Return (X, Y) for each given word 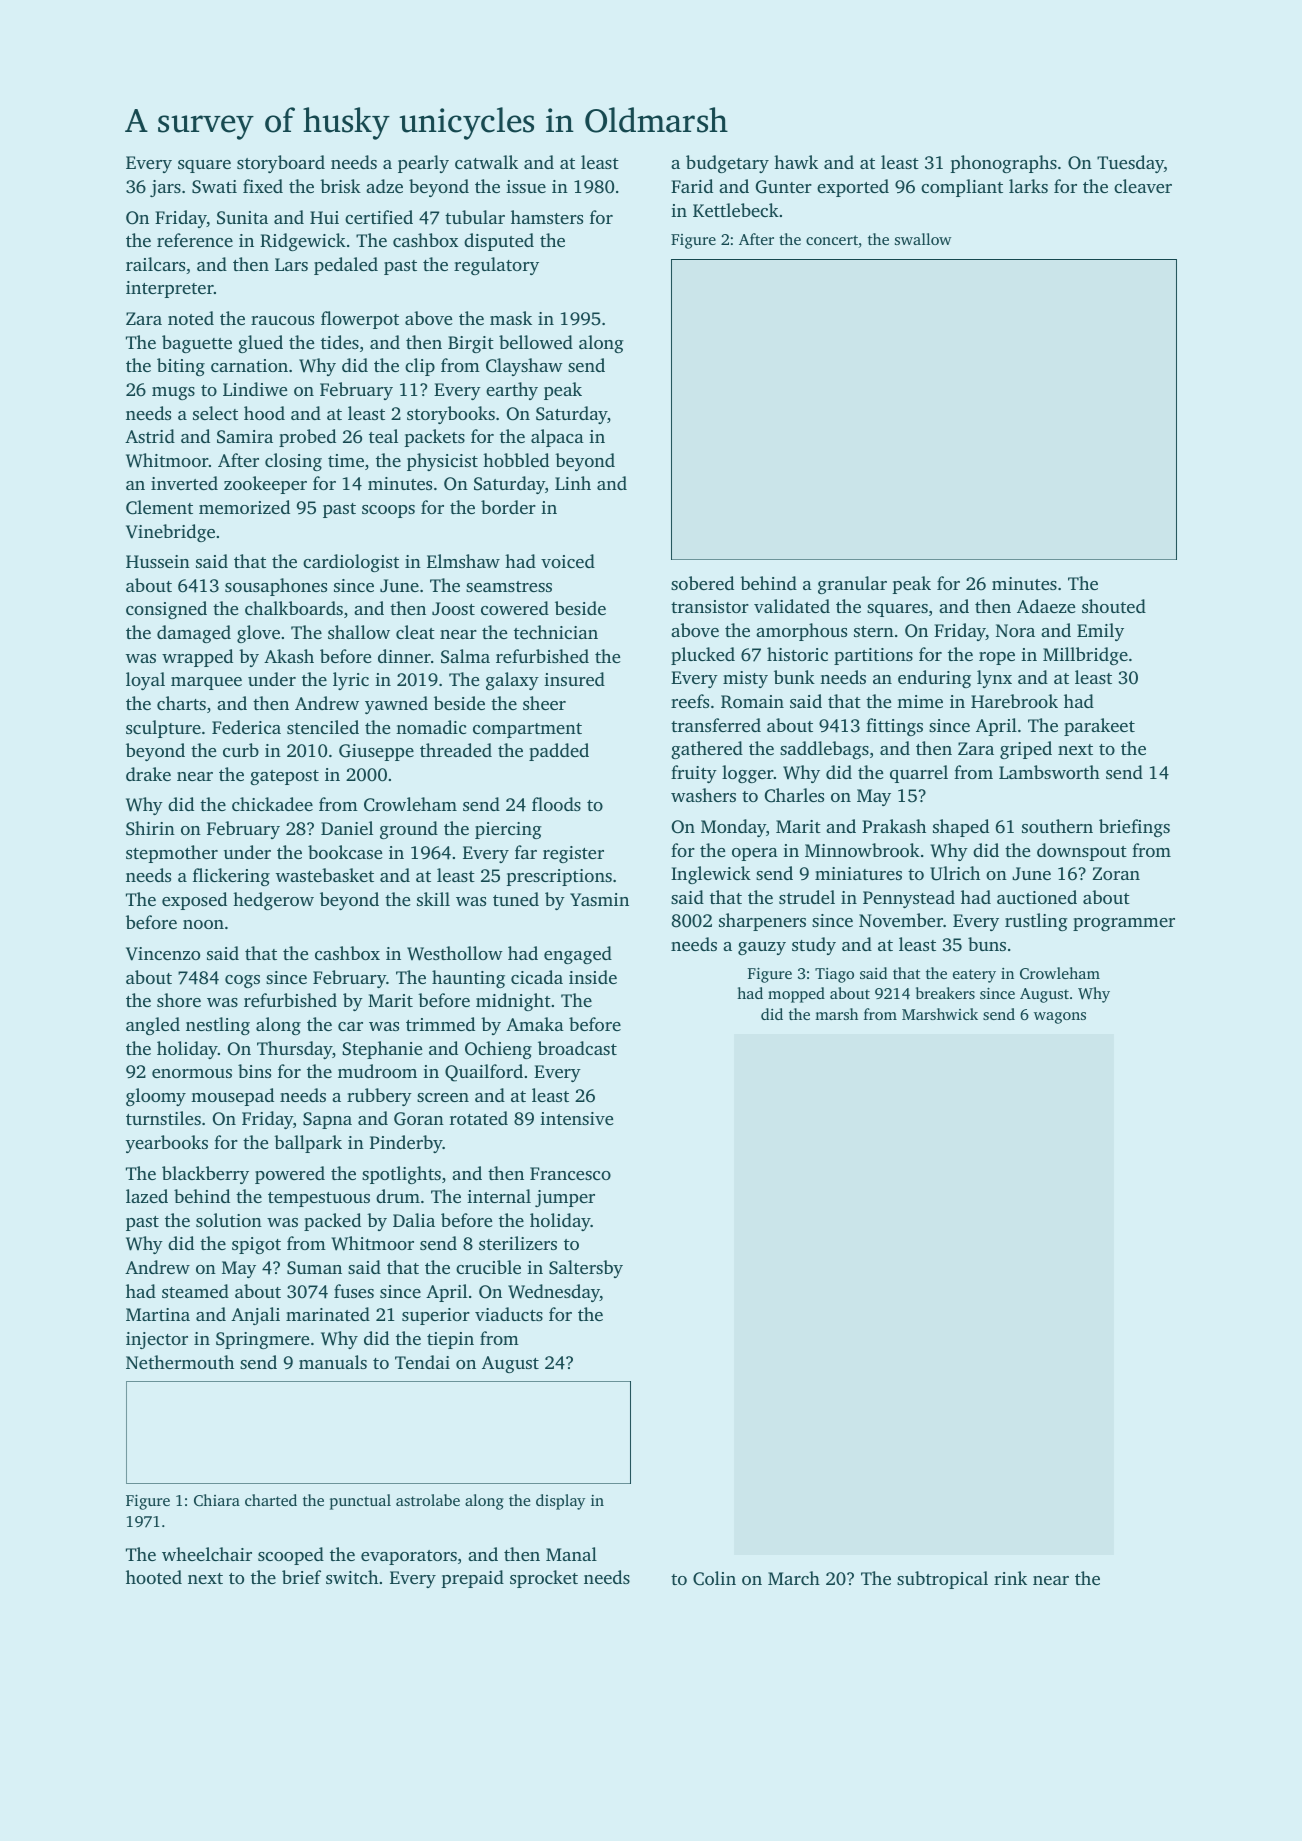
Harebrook (1014, 701)
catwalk (486, 162)
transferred (716, 725)
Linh (573, 483)
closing (293, 462)
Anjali (255, 1316)
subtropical (942, 1580)
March (794, 1578)
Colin (714, 1578)
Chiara (217, 1500)
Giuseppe (376, 752)
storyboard (281, 164)
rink (1010, 1578)
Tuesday (1130, 164)
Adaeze (1046, 606)
